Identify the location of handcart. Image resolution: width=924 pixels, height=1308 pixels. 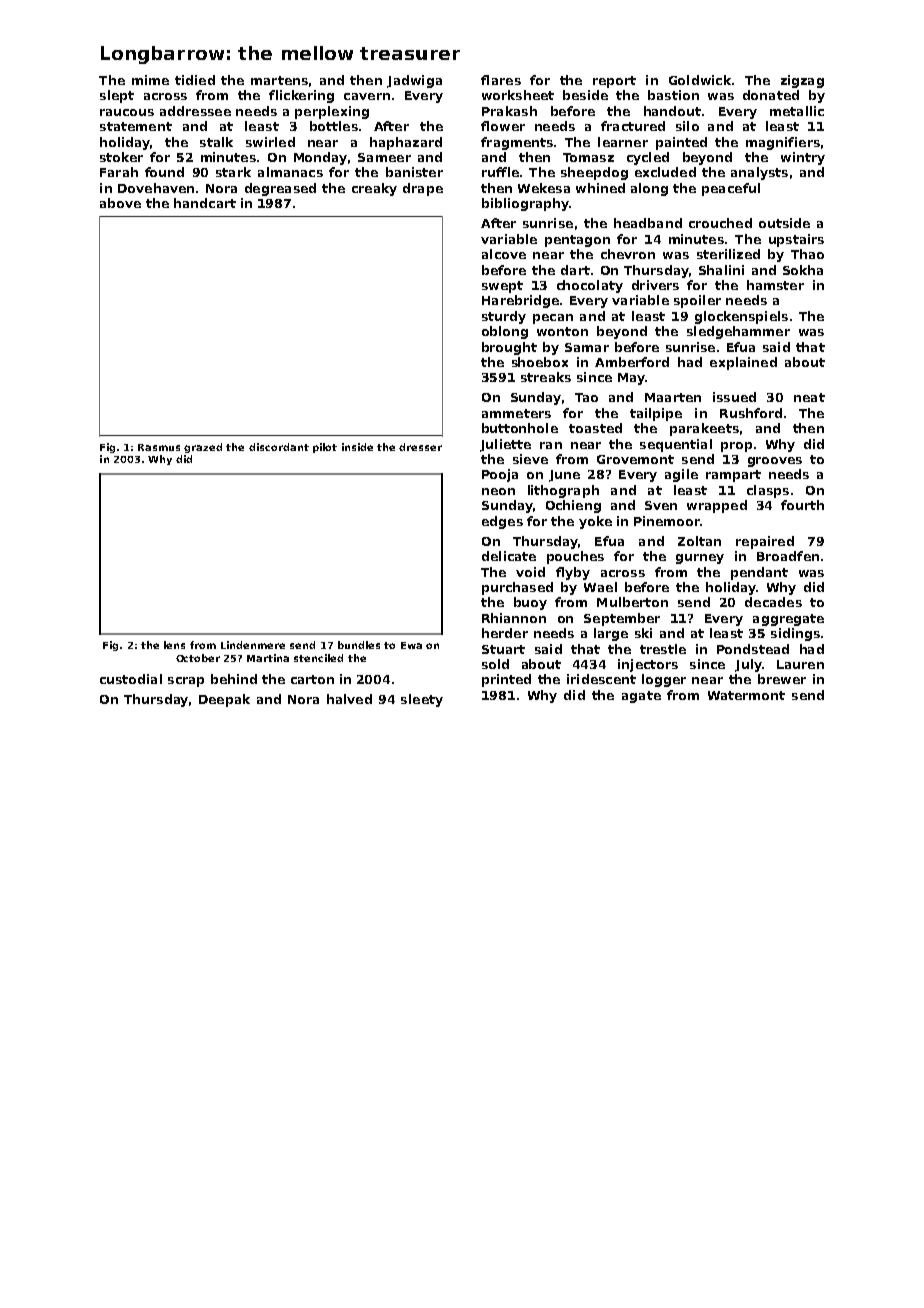
(205, 203).
